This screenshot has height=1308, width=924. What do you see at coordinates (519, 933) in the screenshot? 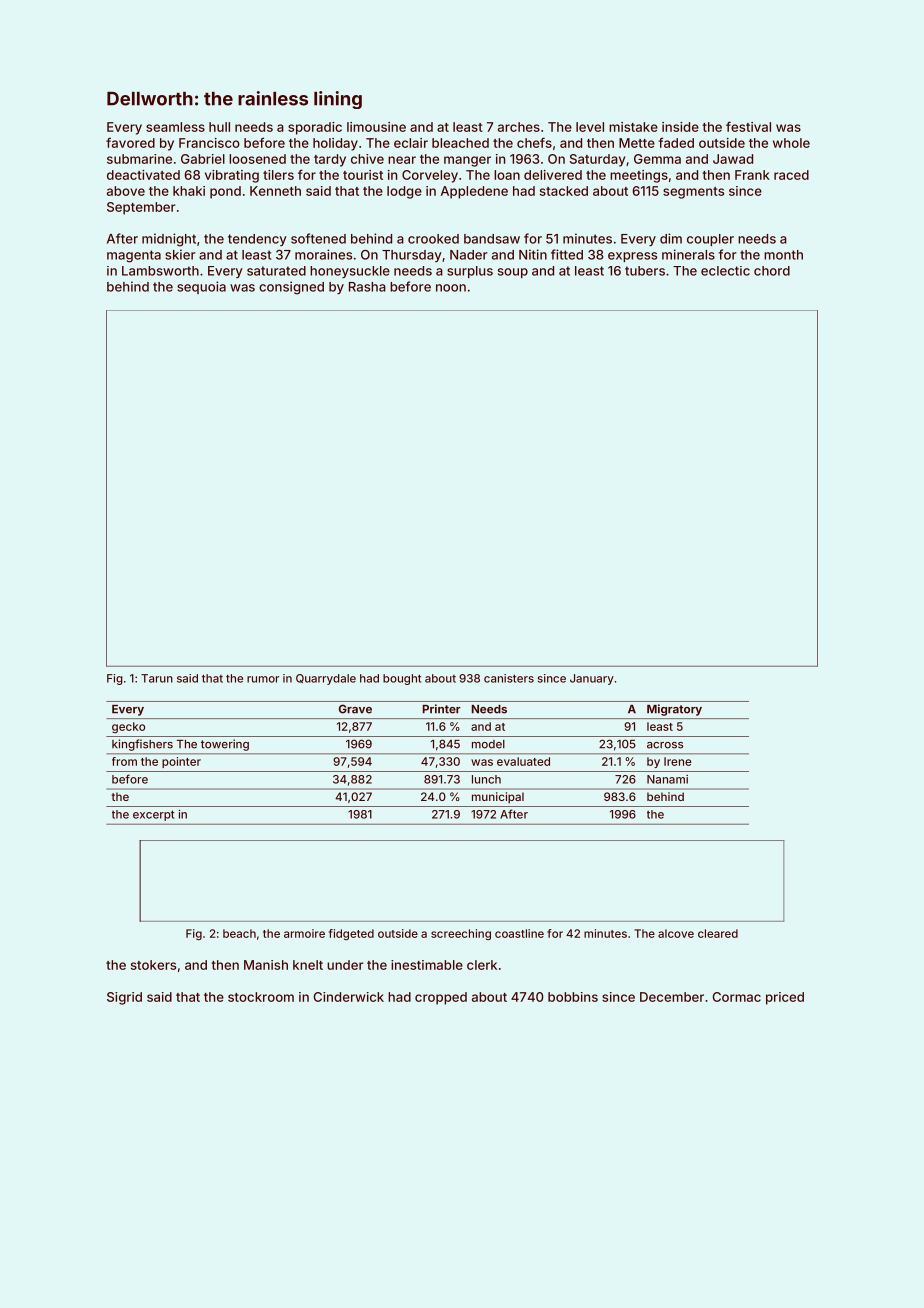
I see `coastline` at bounding box center [519, 933].
